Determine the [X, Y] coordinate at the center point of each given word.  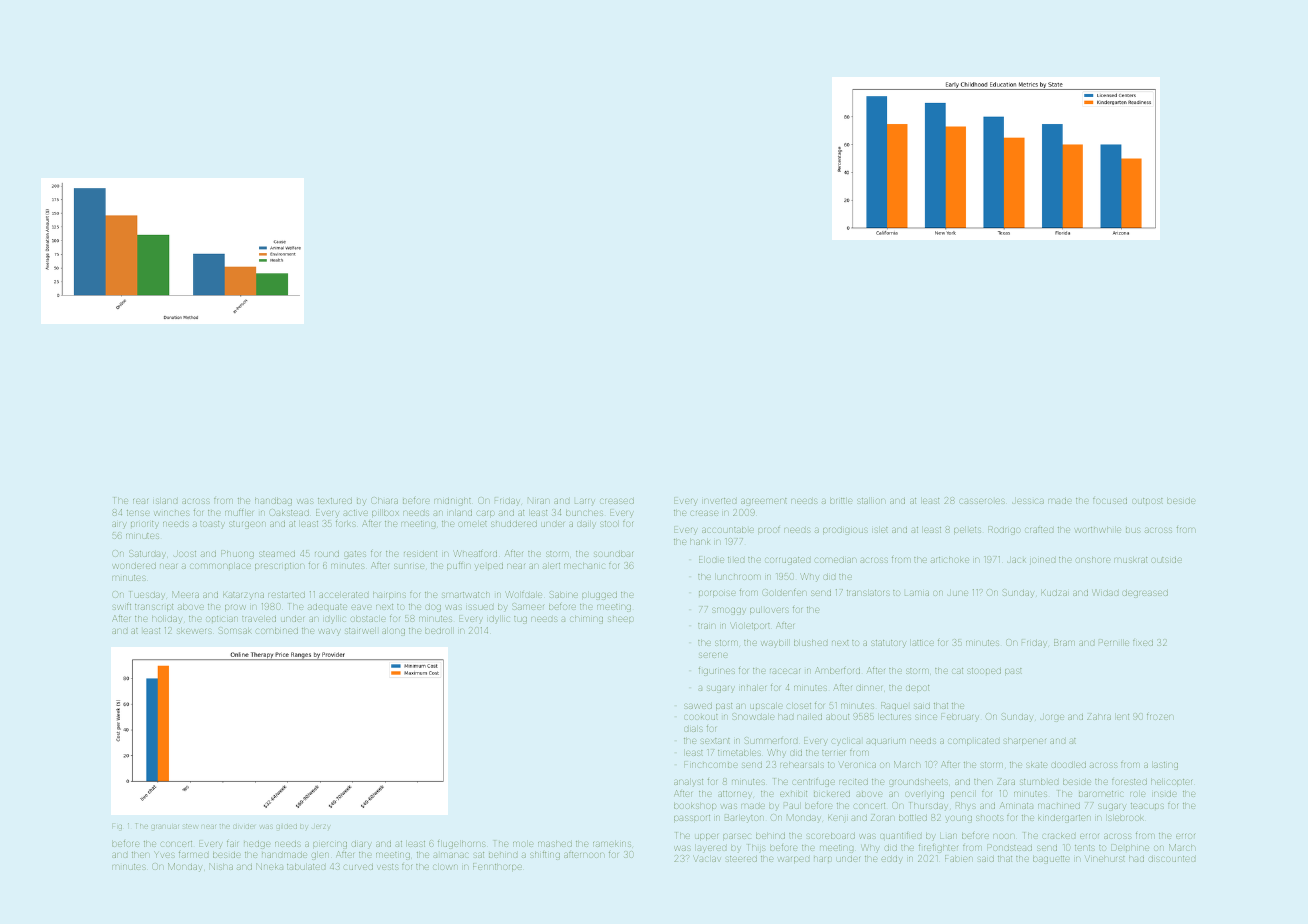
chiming [586, 620]
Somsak [235, 630]
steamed [277, 554]
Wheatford [476, 553]
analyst [688, 783]
